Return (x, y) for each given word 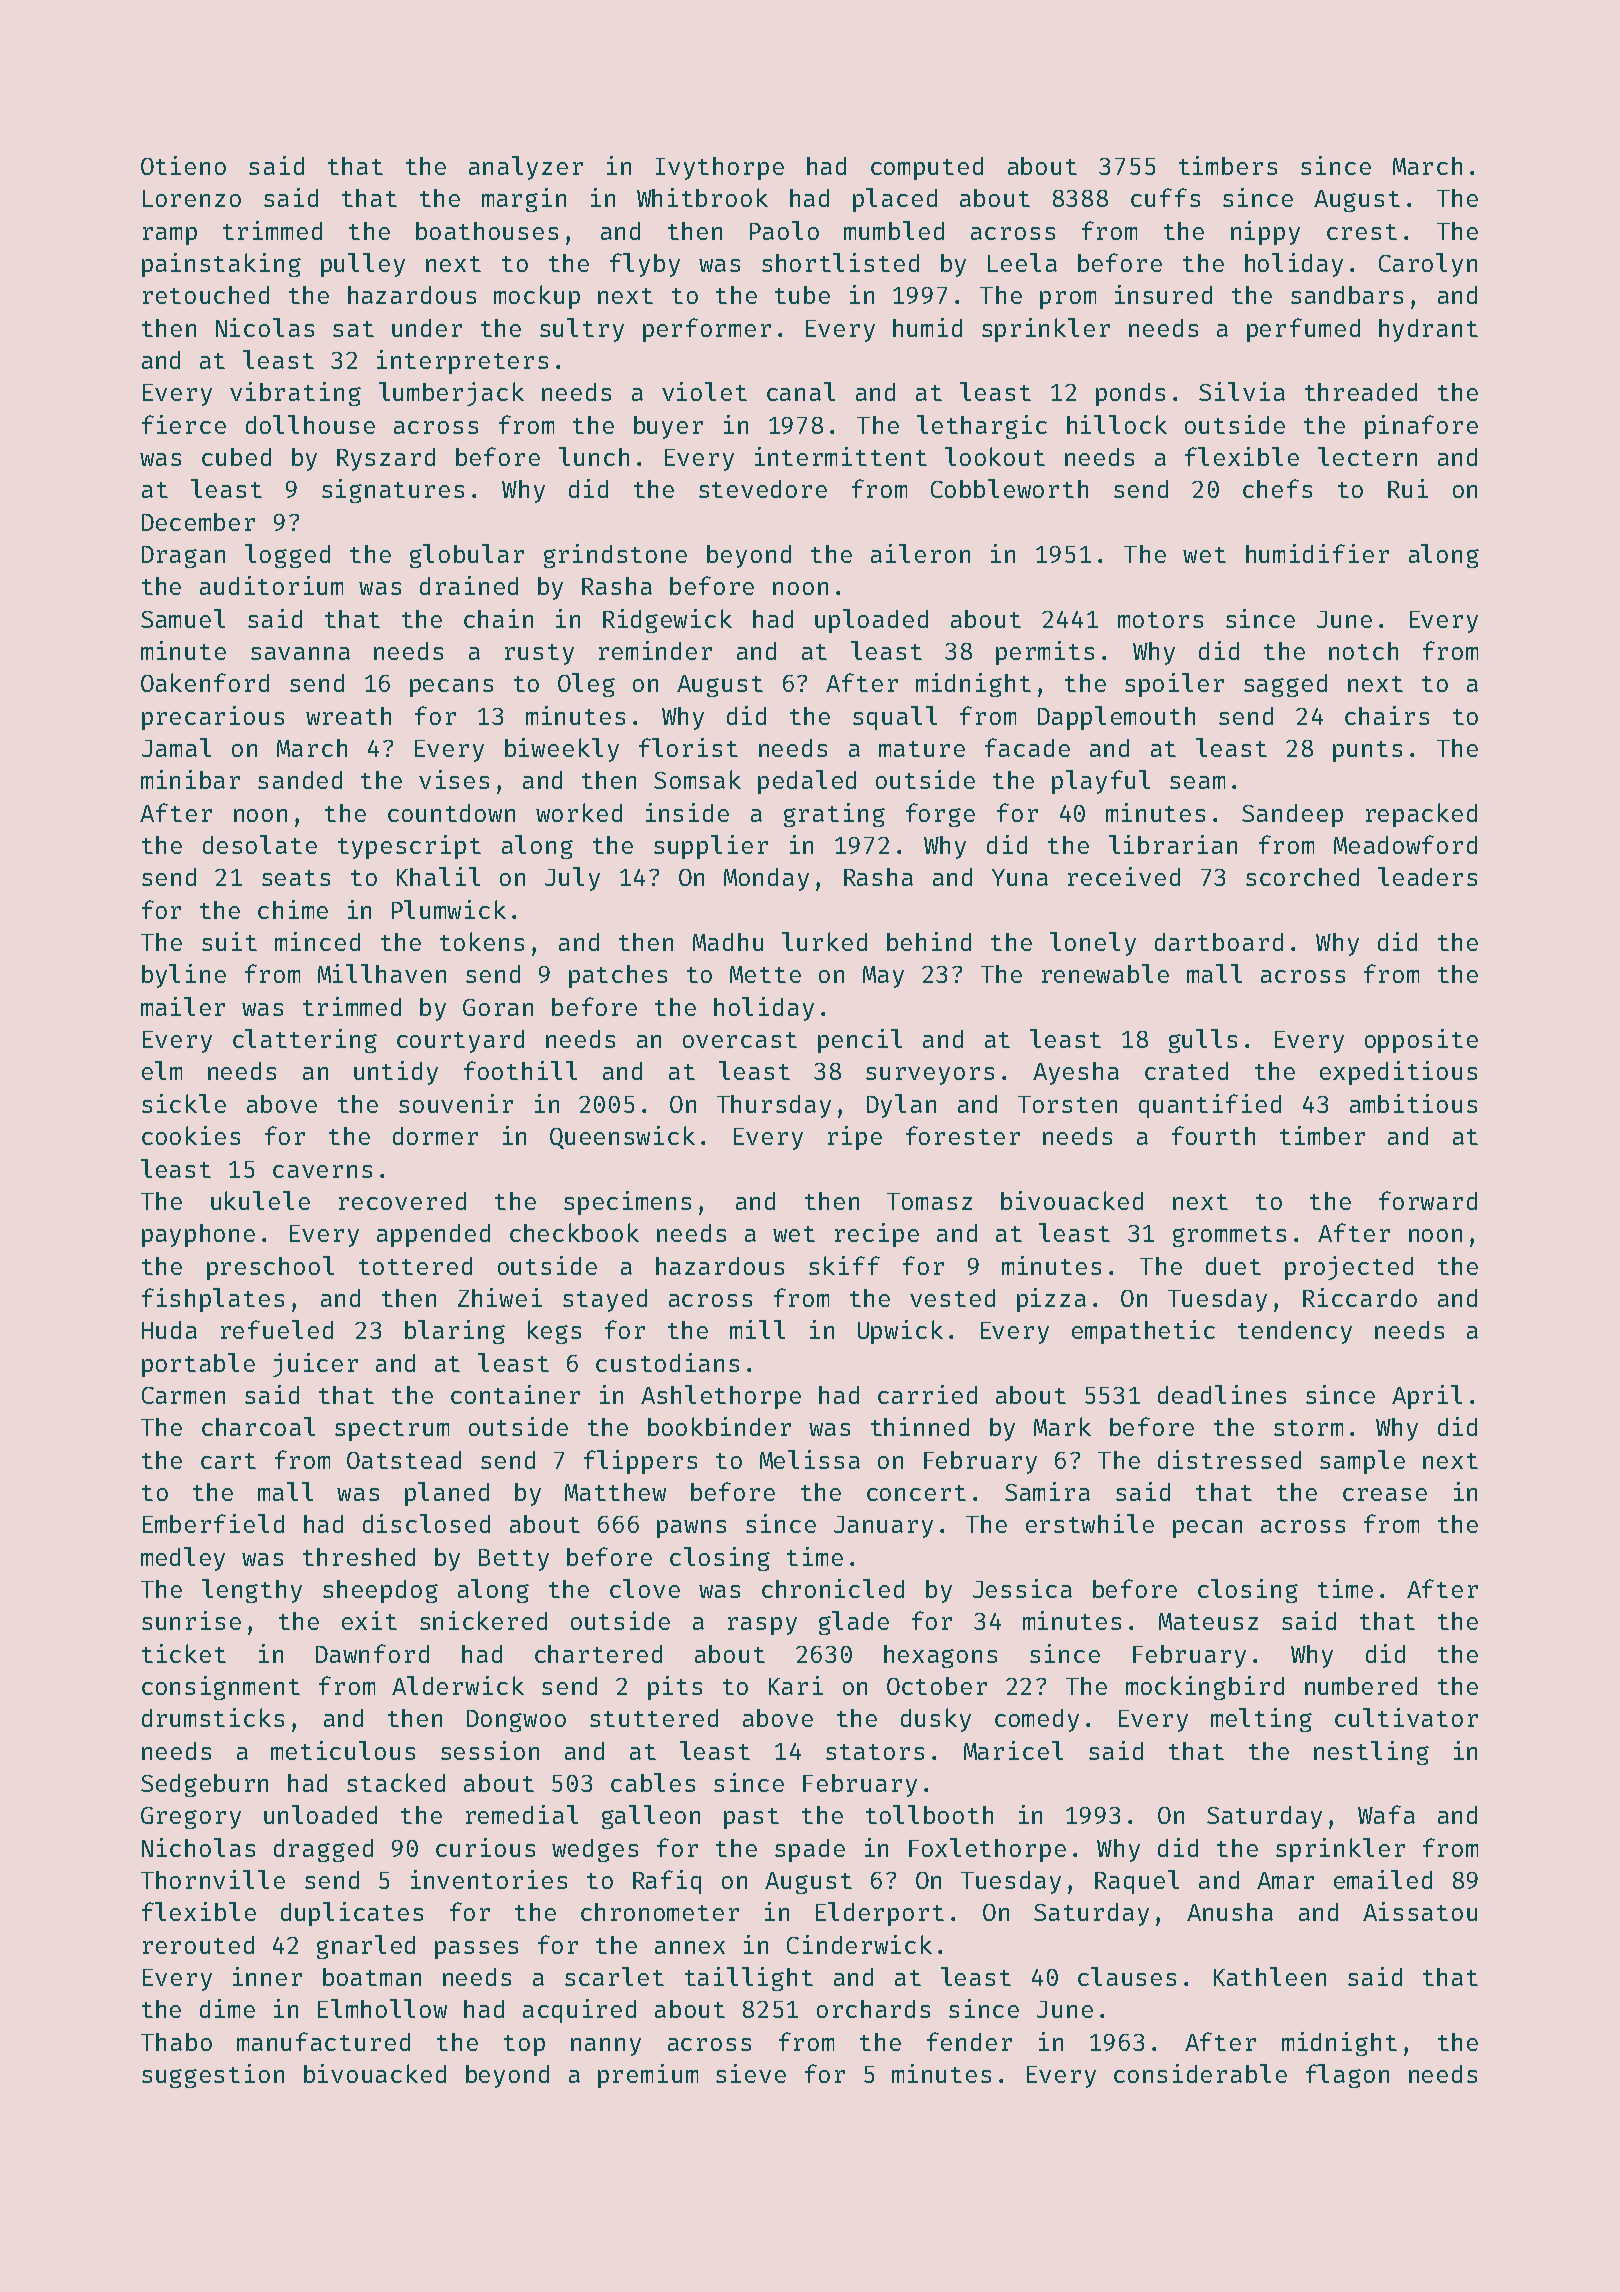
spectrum (392, 1430)
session (490, 1750)
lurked (824, 941)
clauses (1127, 1976)
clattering (305, 1041)
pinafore (1421, 427)
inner (267, 1976)
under (427, 328)
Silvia (1242, 391)
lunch (594, 456)
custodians (667, 1362)
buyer (668, 427)
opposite (1421, 1041)
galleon (651, 1817)
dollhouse (310, 424)
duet (1233, 1266)
